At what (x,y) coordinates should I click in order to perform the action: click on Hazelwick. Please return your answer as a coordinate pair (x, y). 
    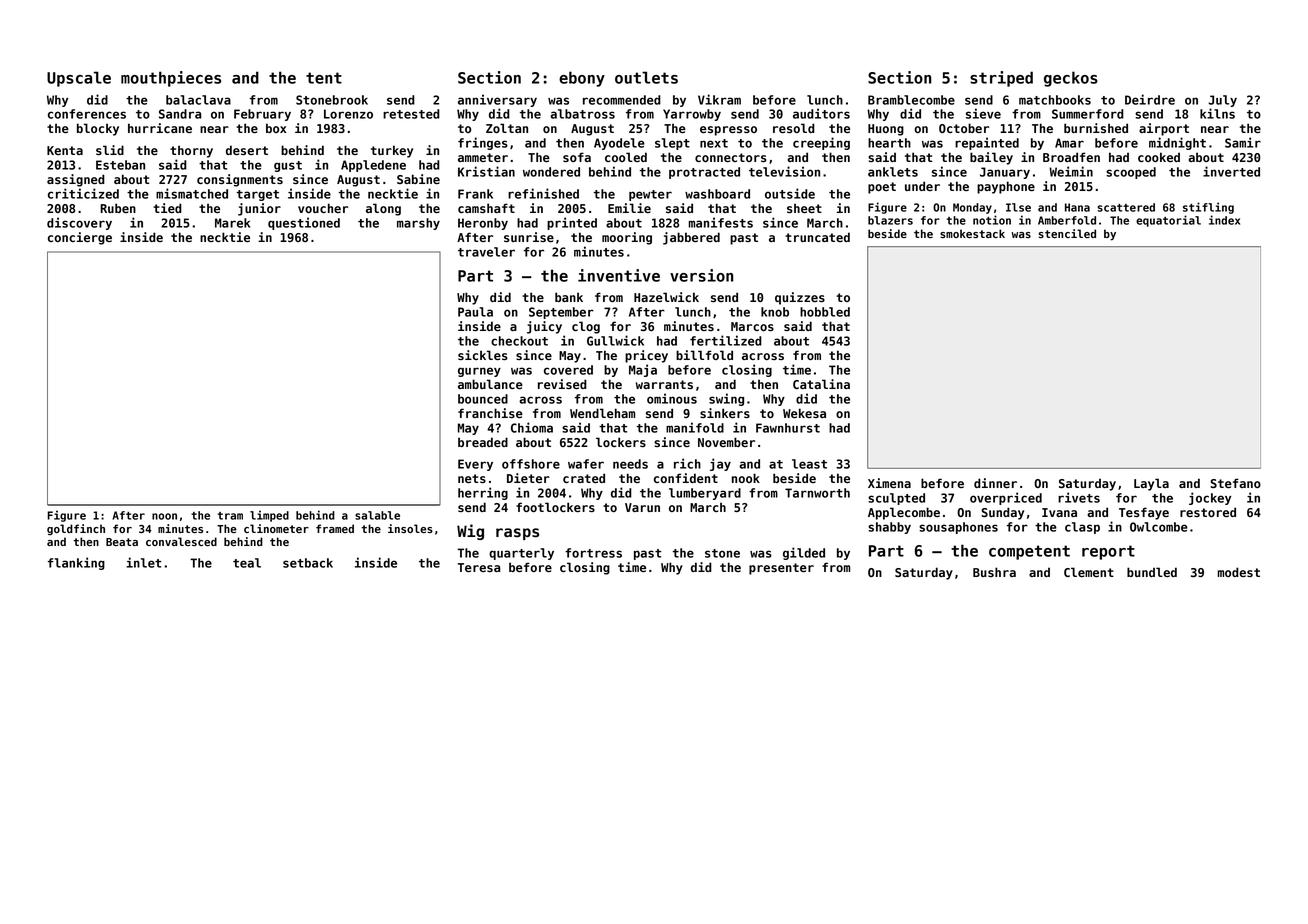
    Looking at the image, I should click on (666, 297).
